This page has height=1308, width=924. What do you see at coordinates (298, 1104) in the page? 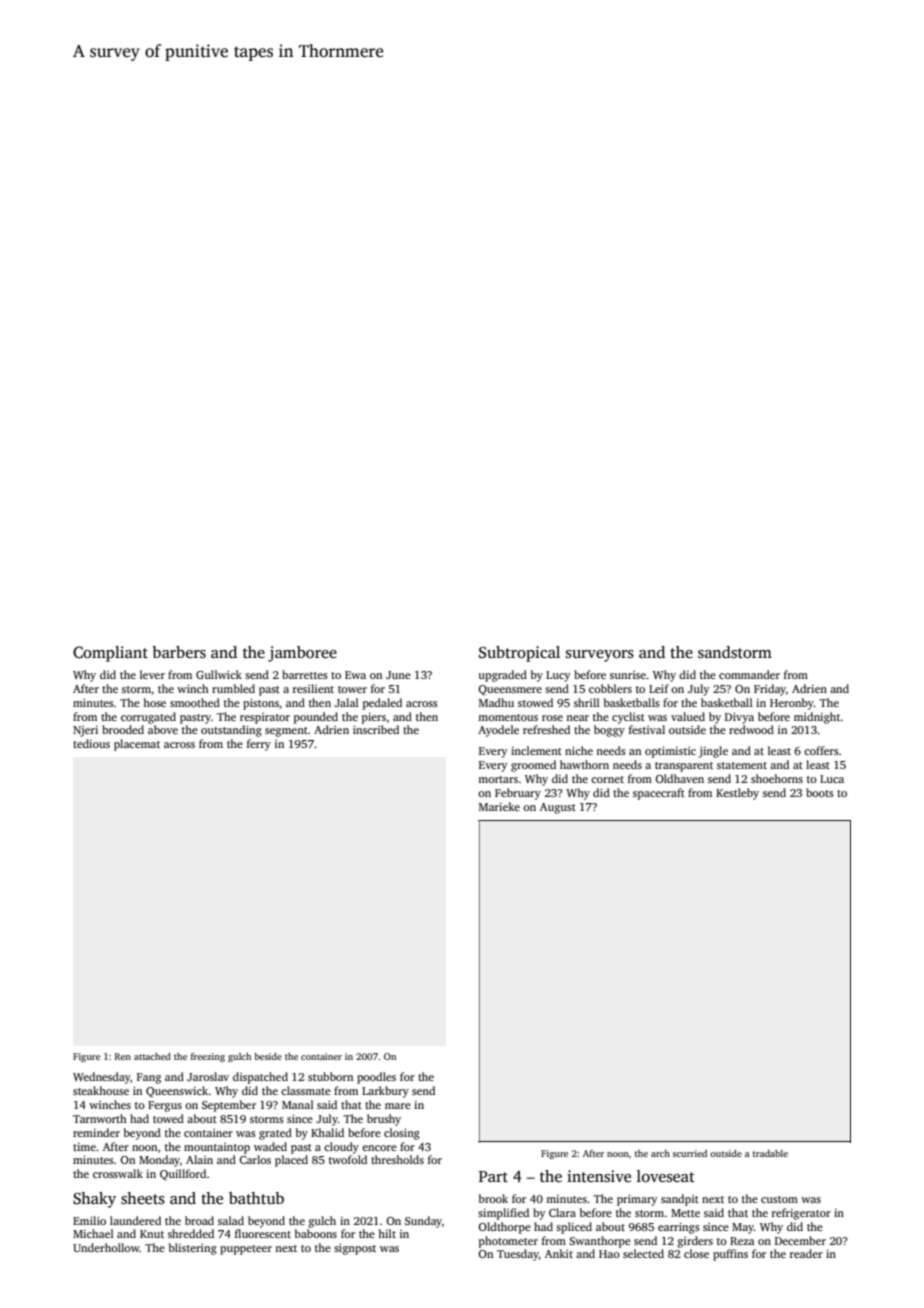
I see `Manal` at bounding box center [298, 1104].
